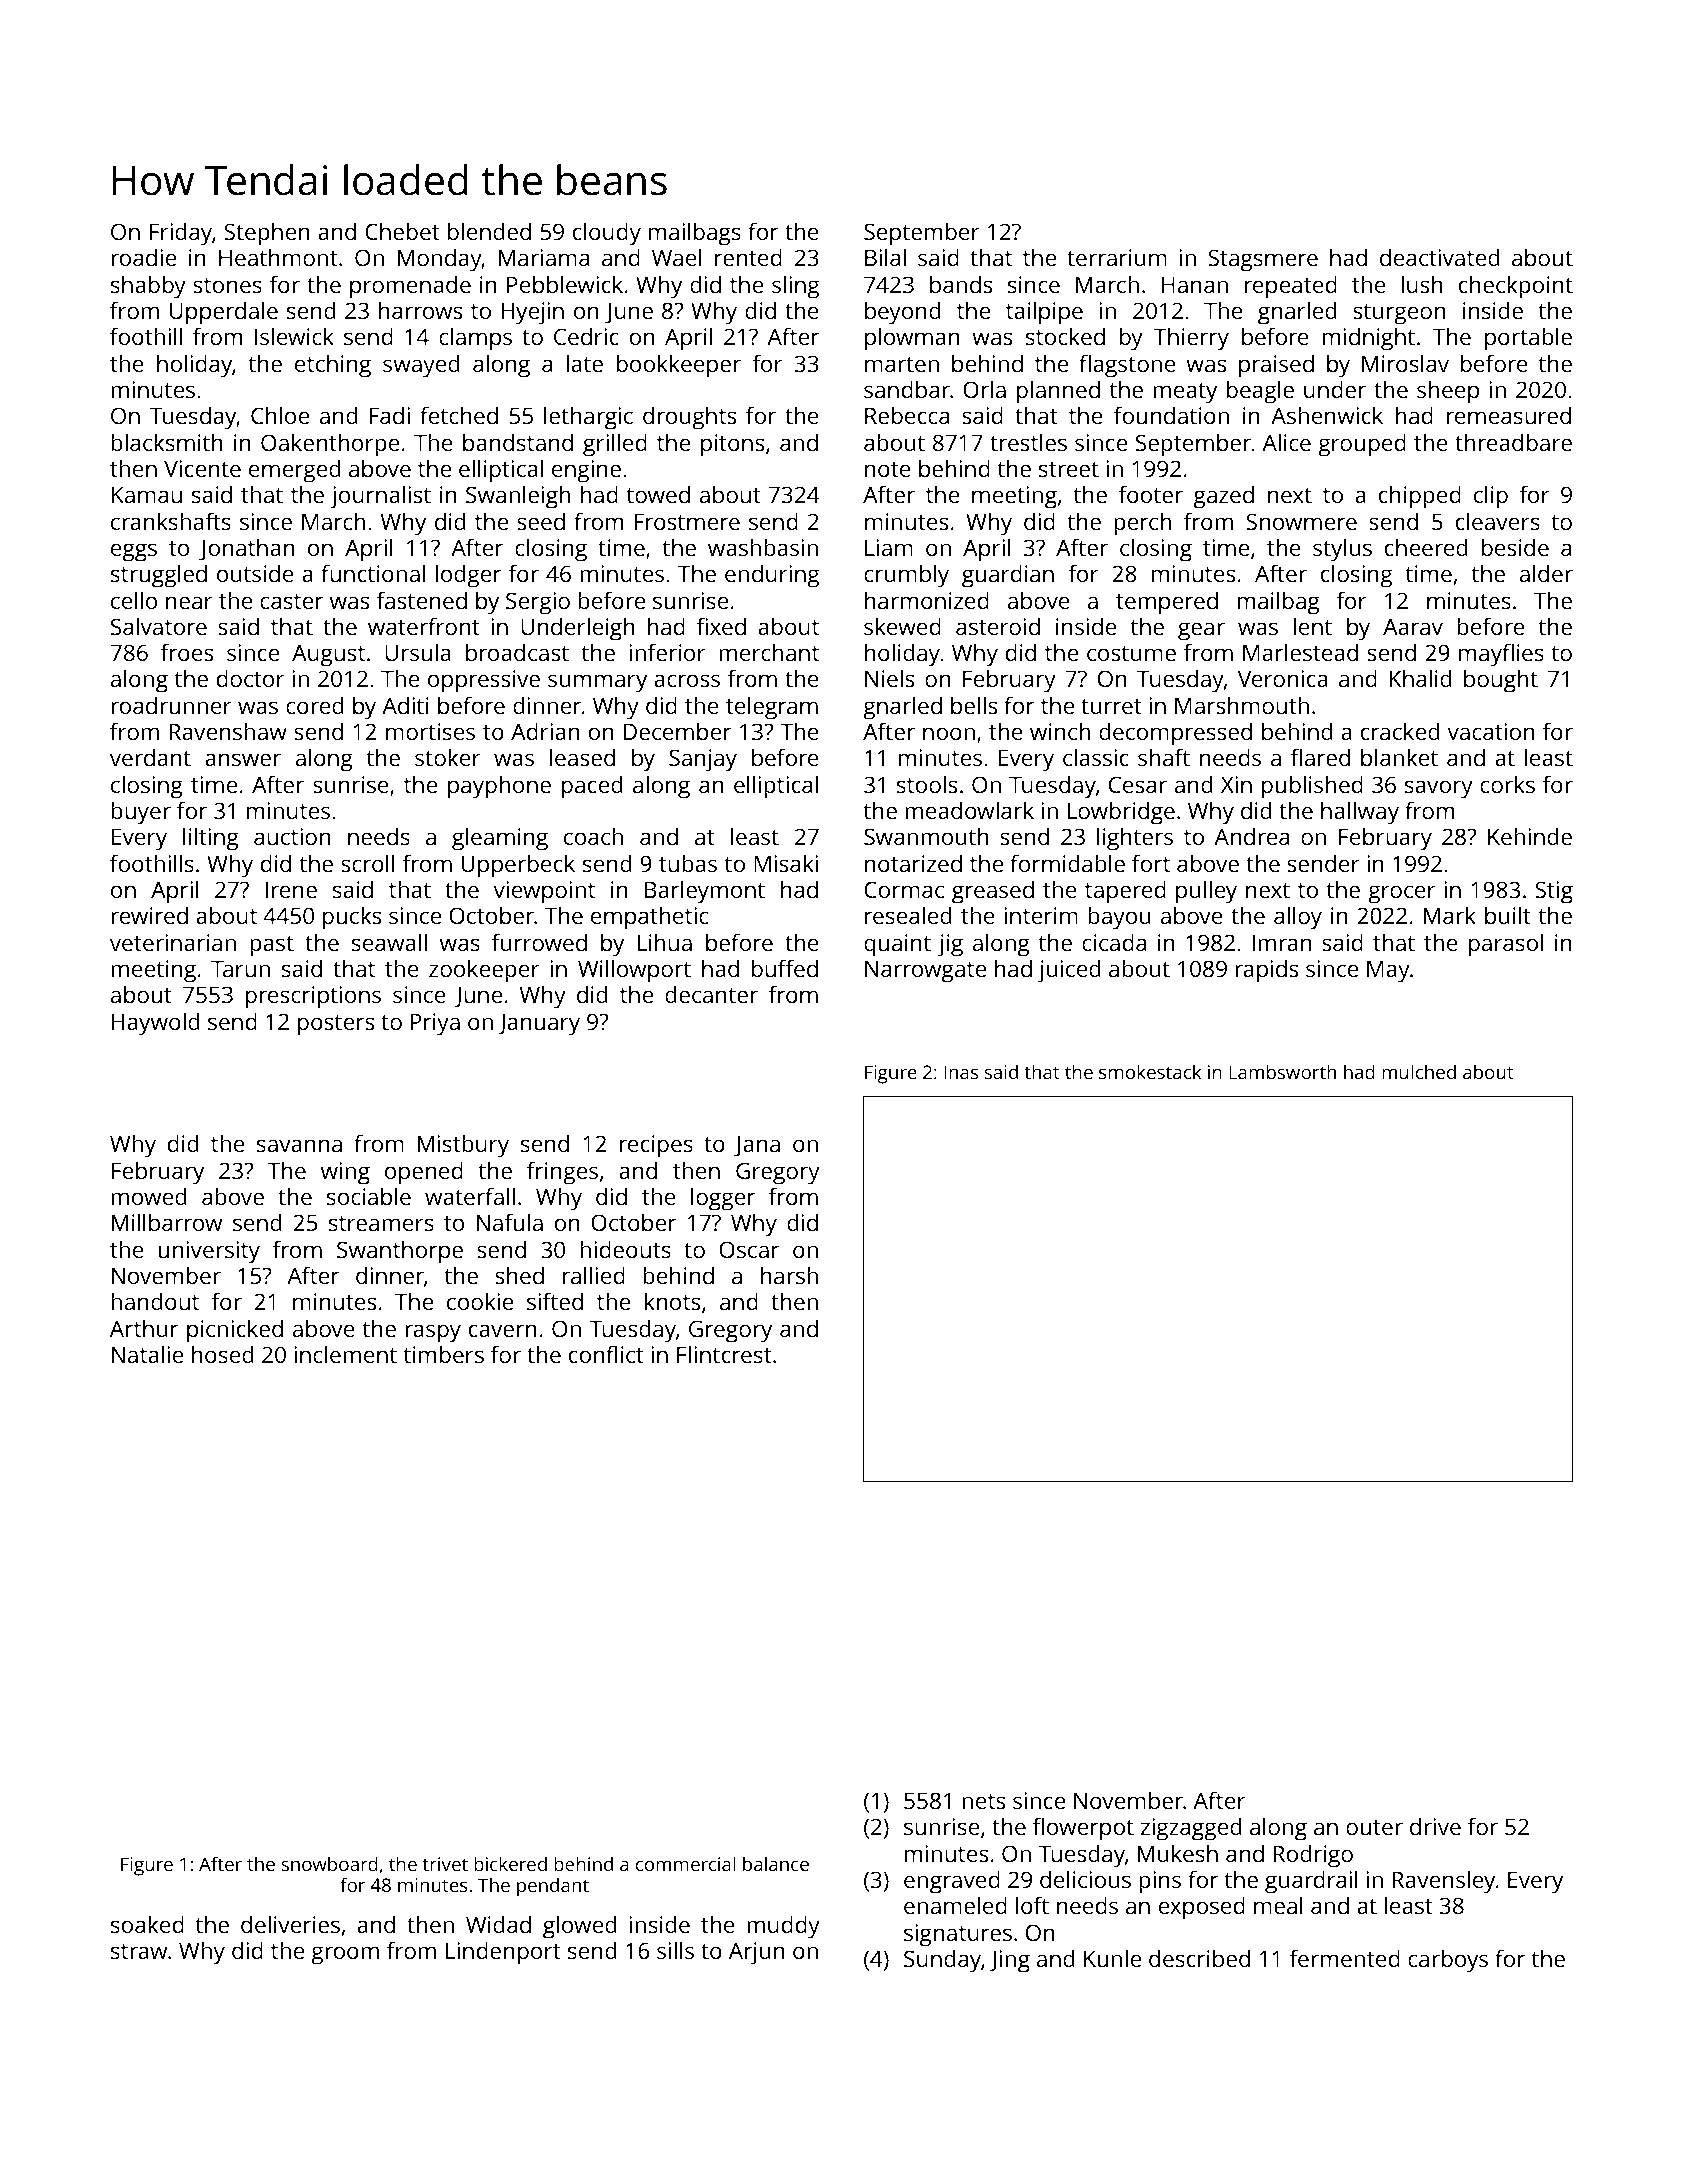 The width and height of the screenshot is (1683, 2178). Describe the element at coordinates (500, 839) in the screenshot. I see `gleaming` at that location.
